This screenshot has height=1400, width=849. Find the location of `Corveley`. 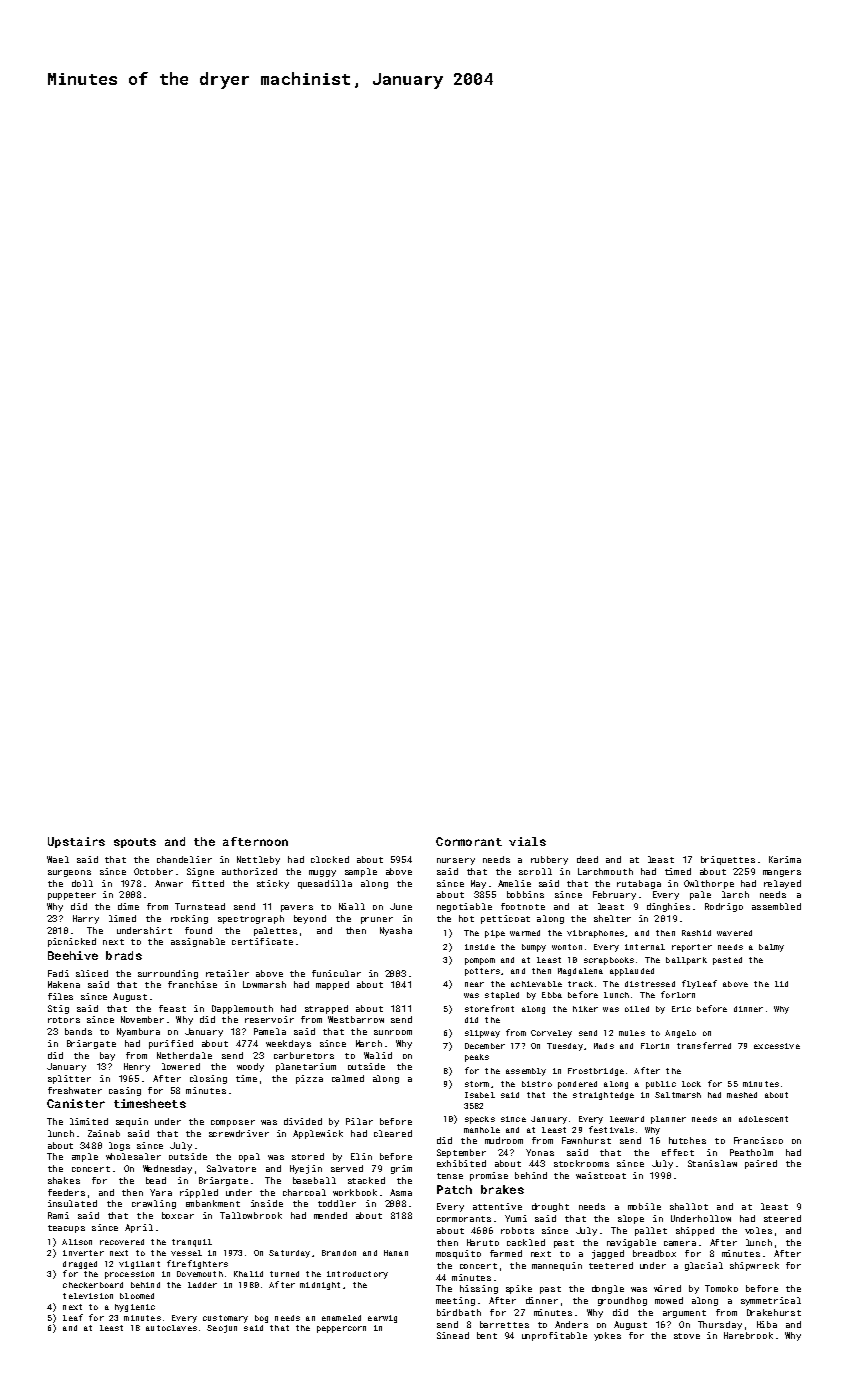

Corveley is located at coordinates (551, 1034).
